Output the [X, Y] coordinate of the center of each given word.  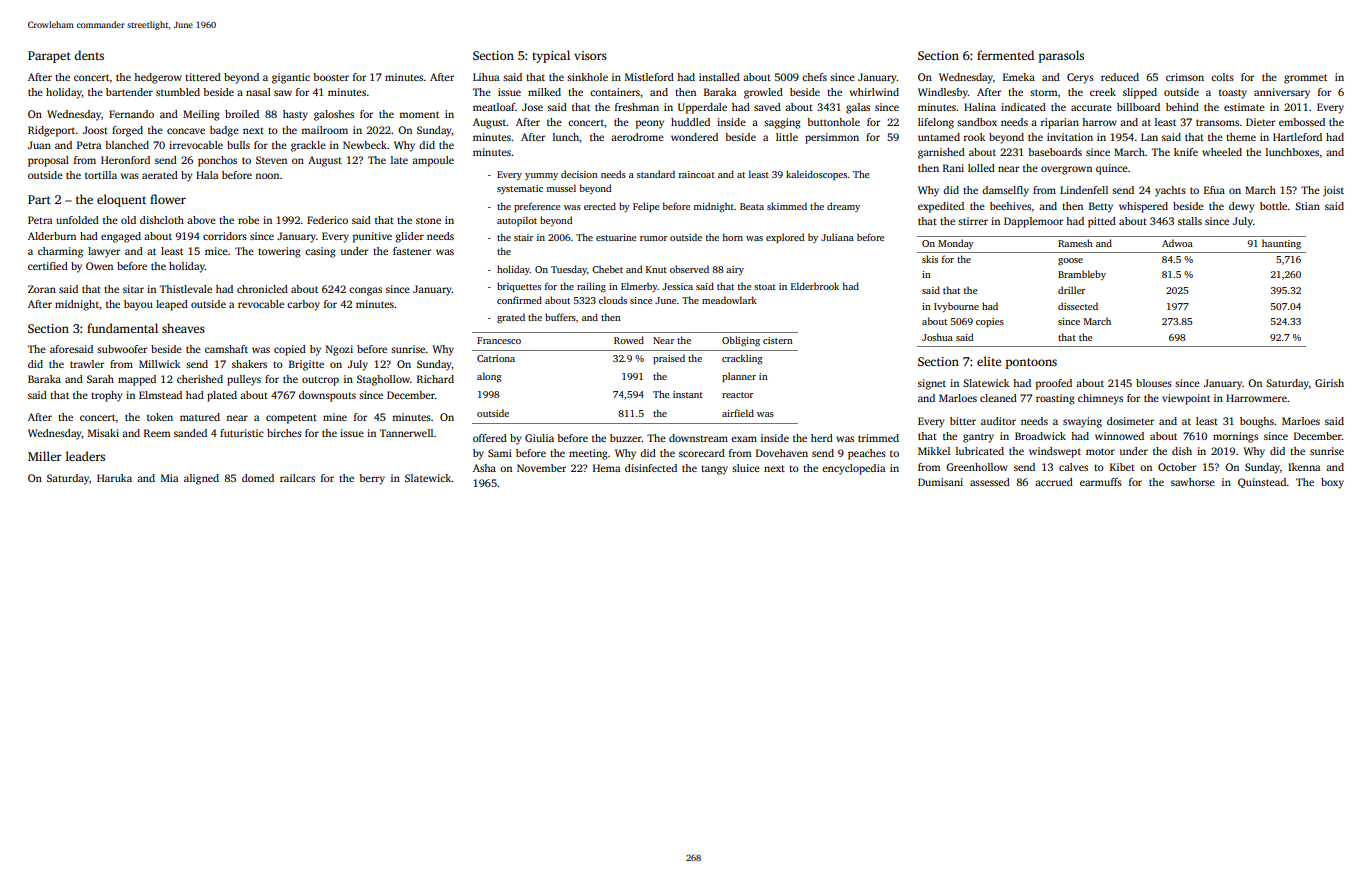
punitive [372, 237]
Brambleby [1082, 275]
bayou [138, 305]
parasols [1061, 56]
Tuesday [569, 270]
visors [590, 55]
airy [735, 270]
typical [551, 56]
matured [200, 417]
